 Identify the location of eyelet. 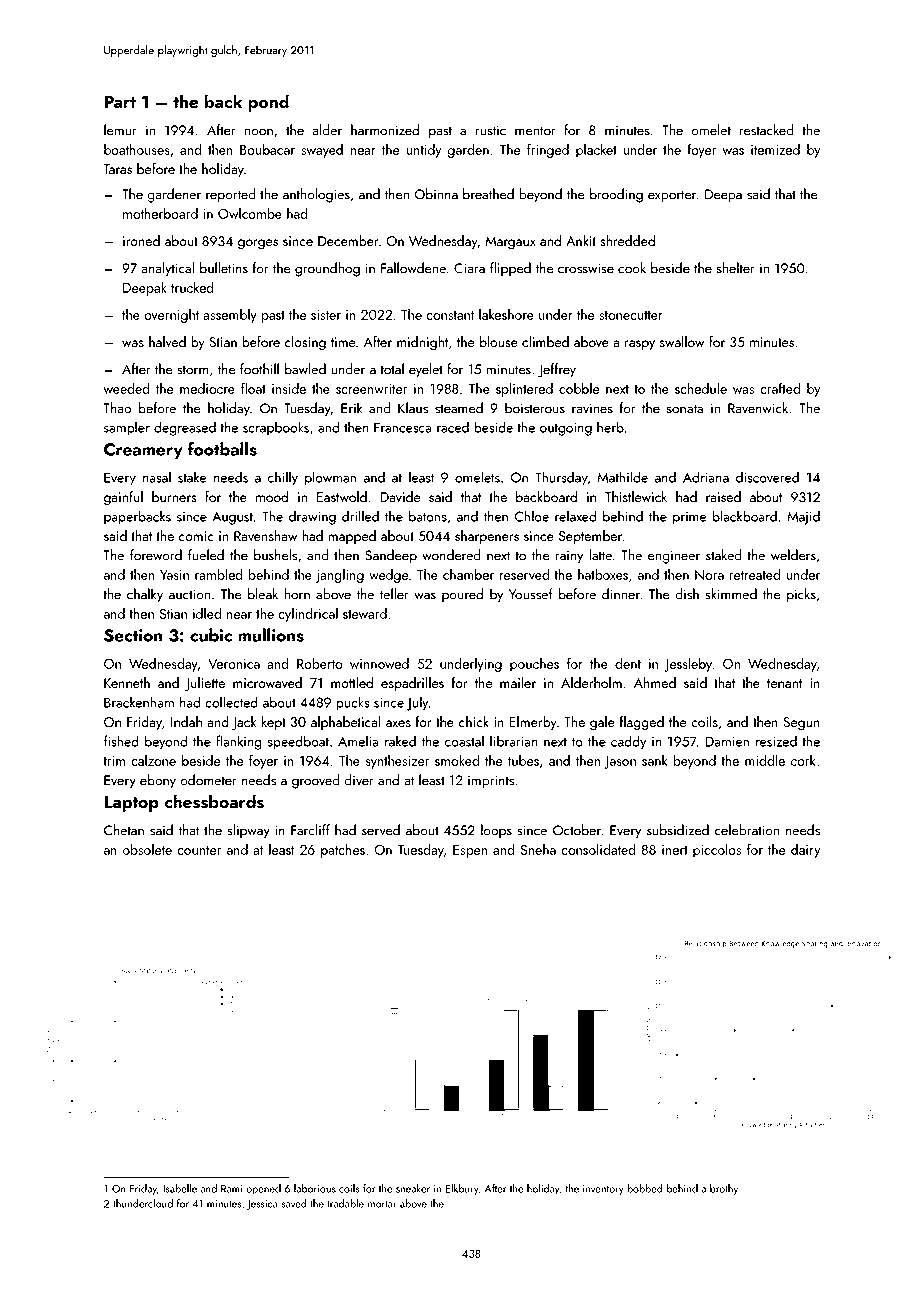
(426, 370).
